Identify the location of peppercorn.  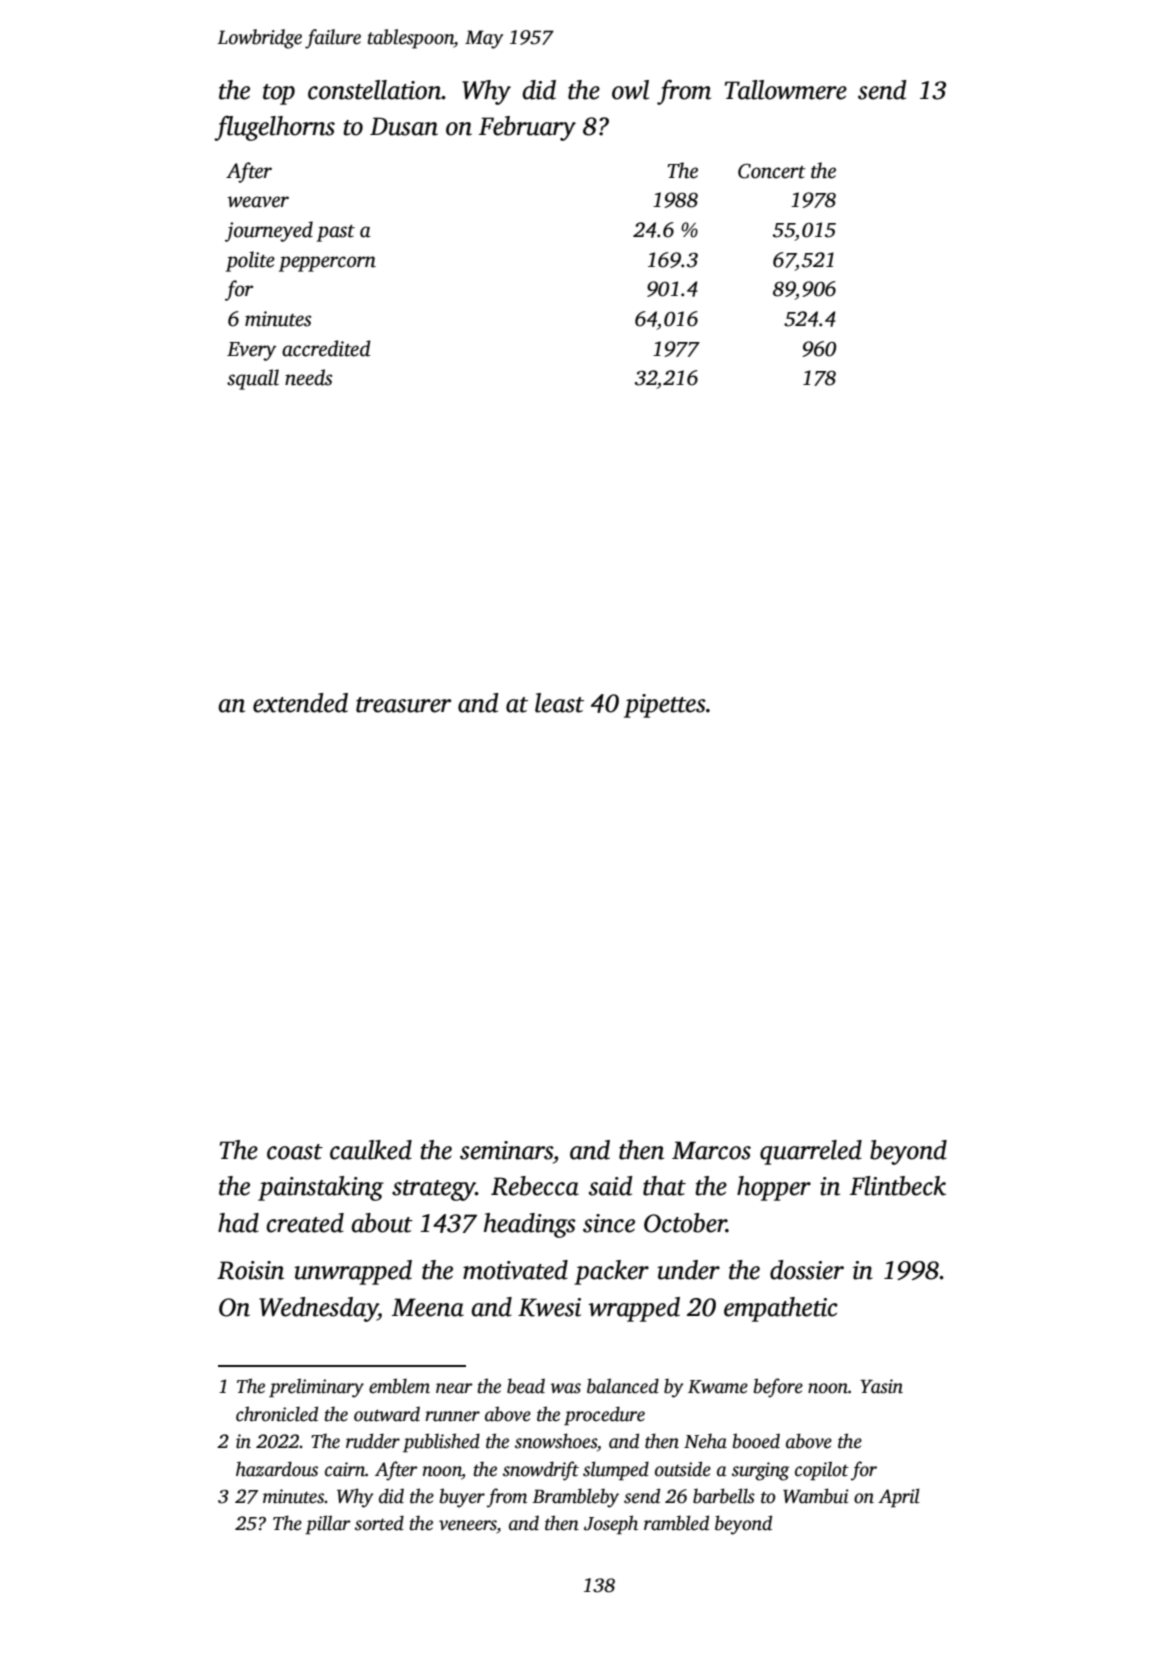
(327, 264).
